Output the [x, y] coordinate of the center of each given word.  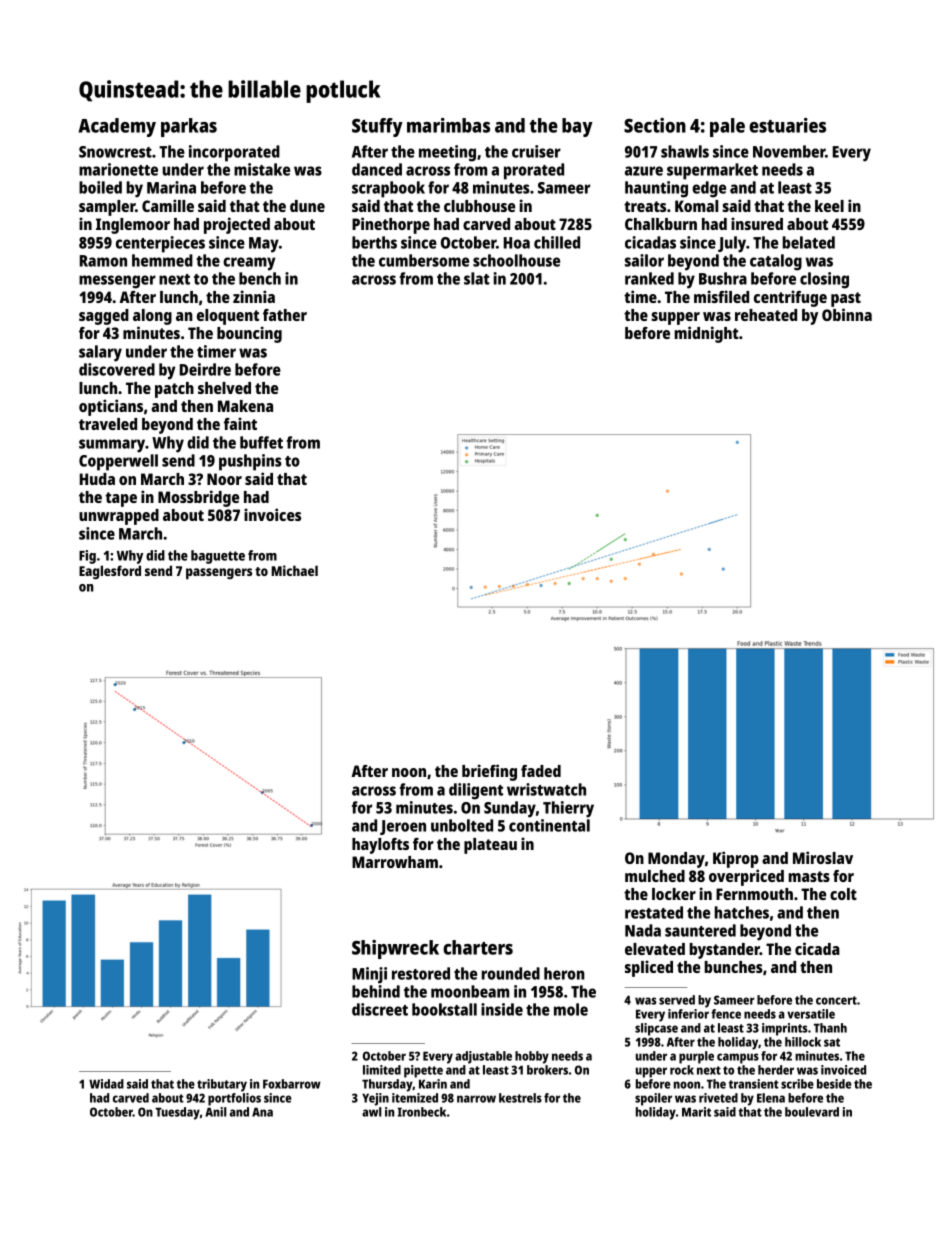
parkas [189, 127]
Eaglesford [110, 572]
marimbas [448, 125]
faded [541, 771]
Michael [294, 570]
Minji [369, 975]
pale [727, 127]
